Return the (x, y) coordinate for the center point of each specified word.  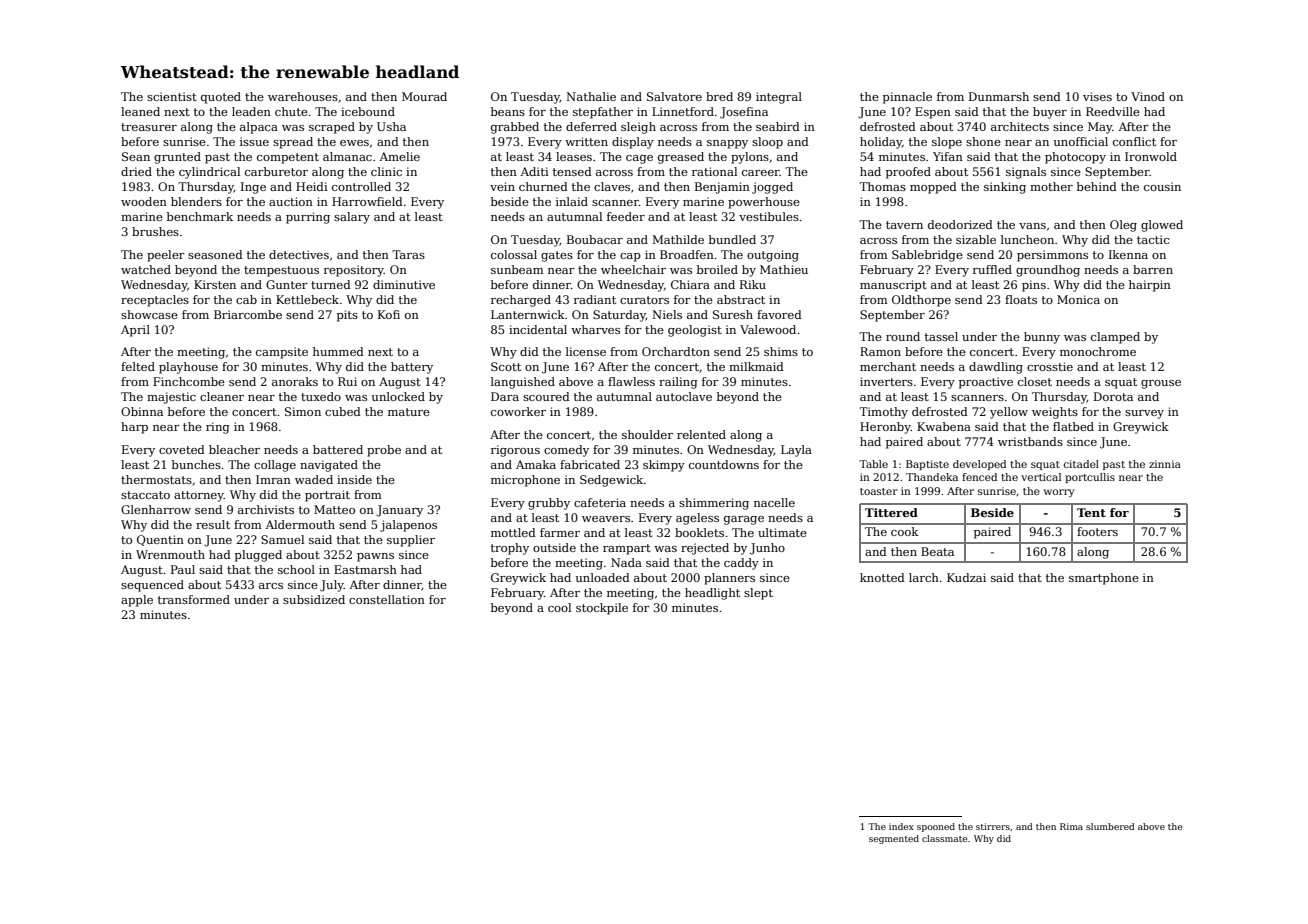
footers (1097, 531)
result (213, 524)
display (633, 143)
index (901, 826)
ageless (697, 519)
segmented (894, 839)
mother (1051, 186)
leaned (140, 111)
